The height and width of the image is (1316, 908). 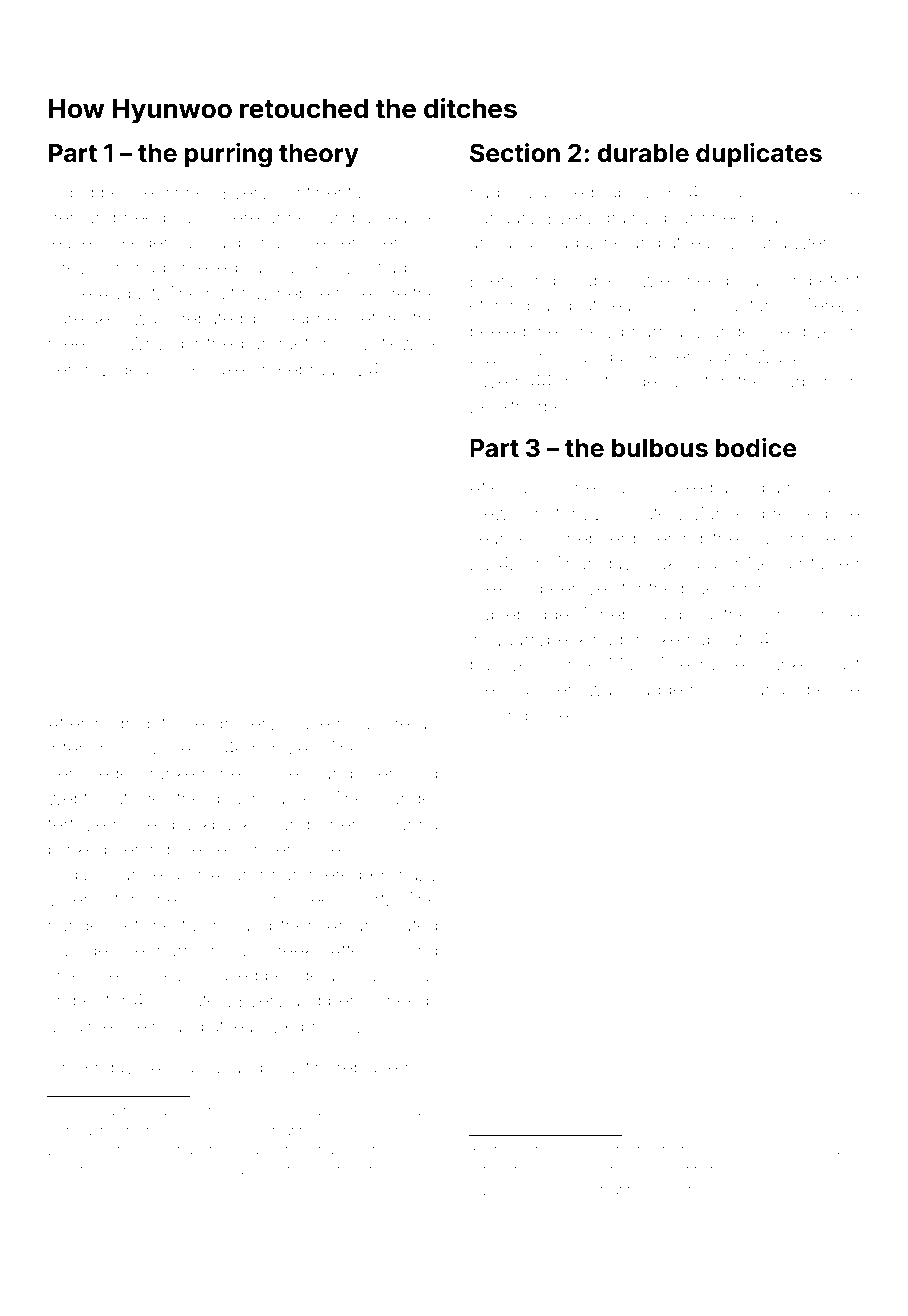 What do you see at coordinates (499, 307) in the image?
I see `etching` at bounding box center [499, 307].
